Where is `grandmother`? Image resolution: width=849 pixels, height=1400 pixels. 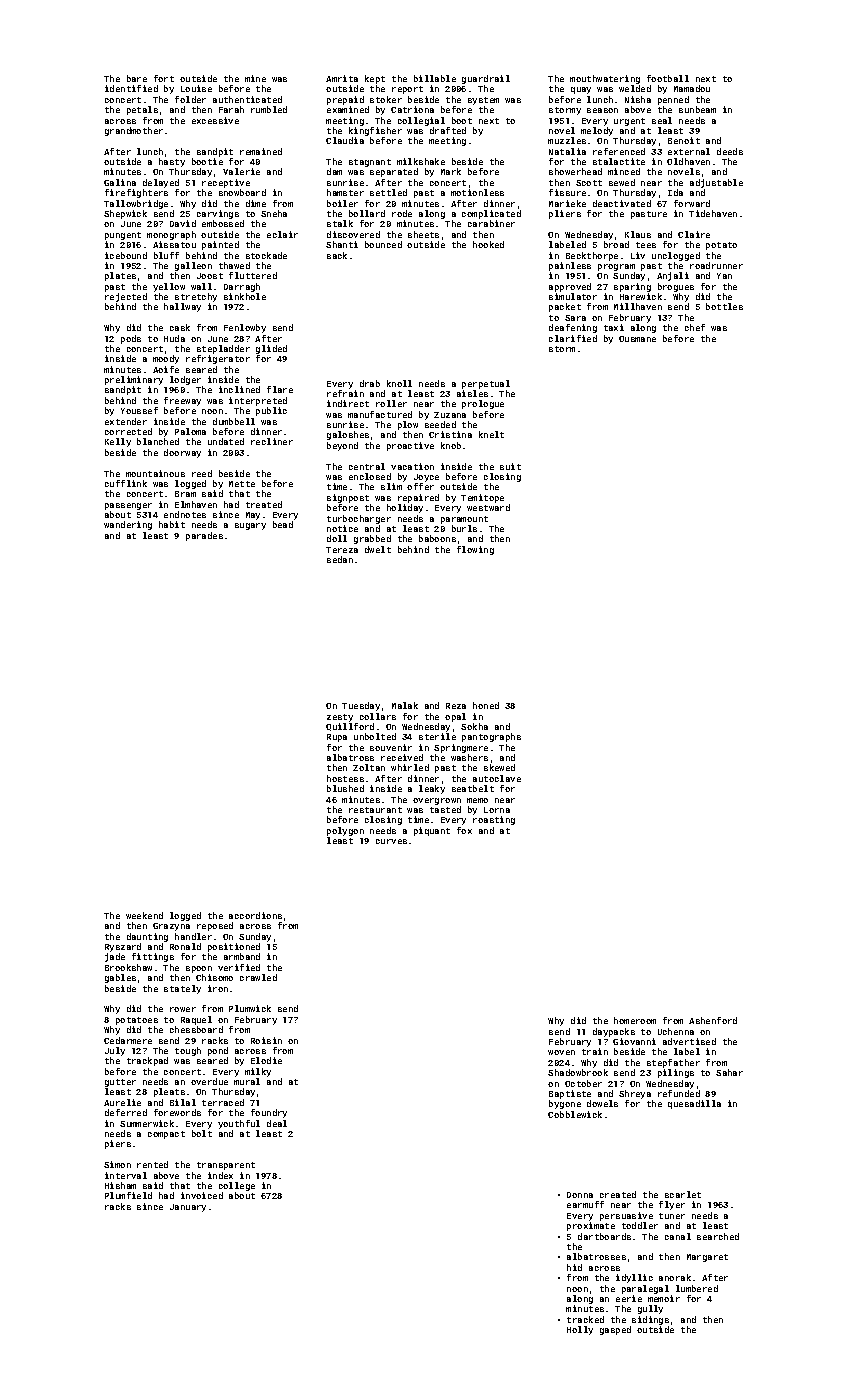 grandmother is located at coordinates (134, 131).
